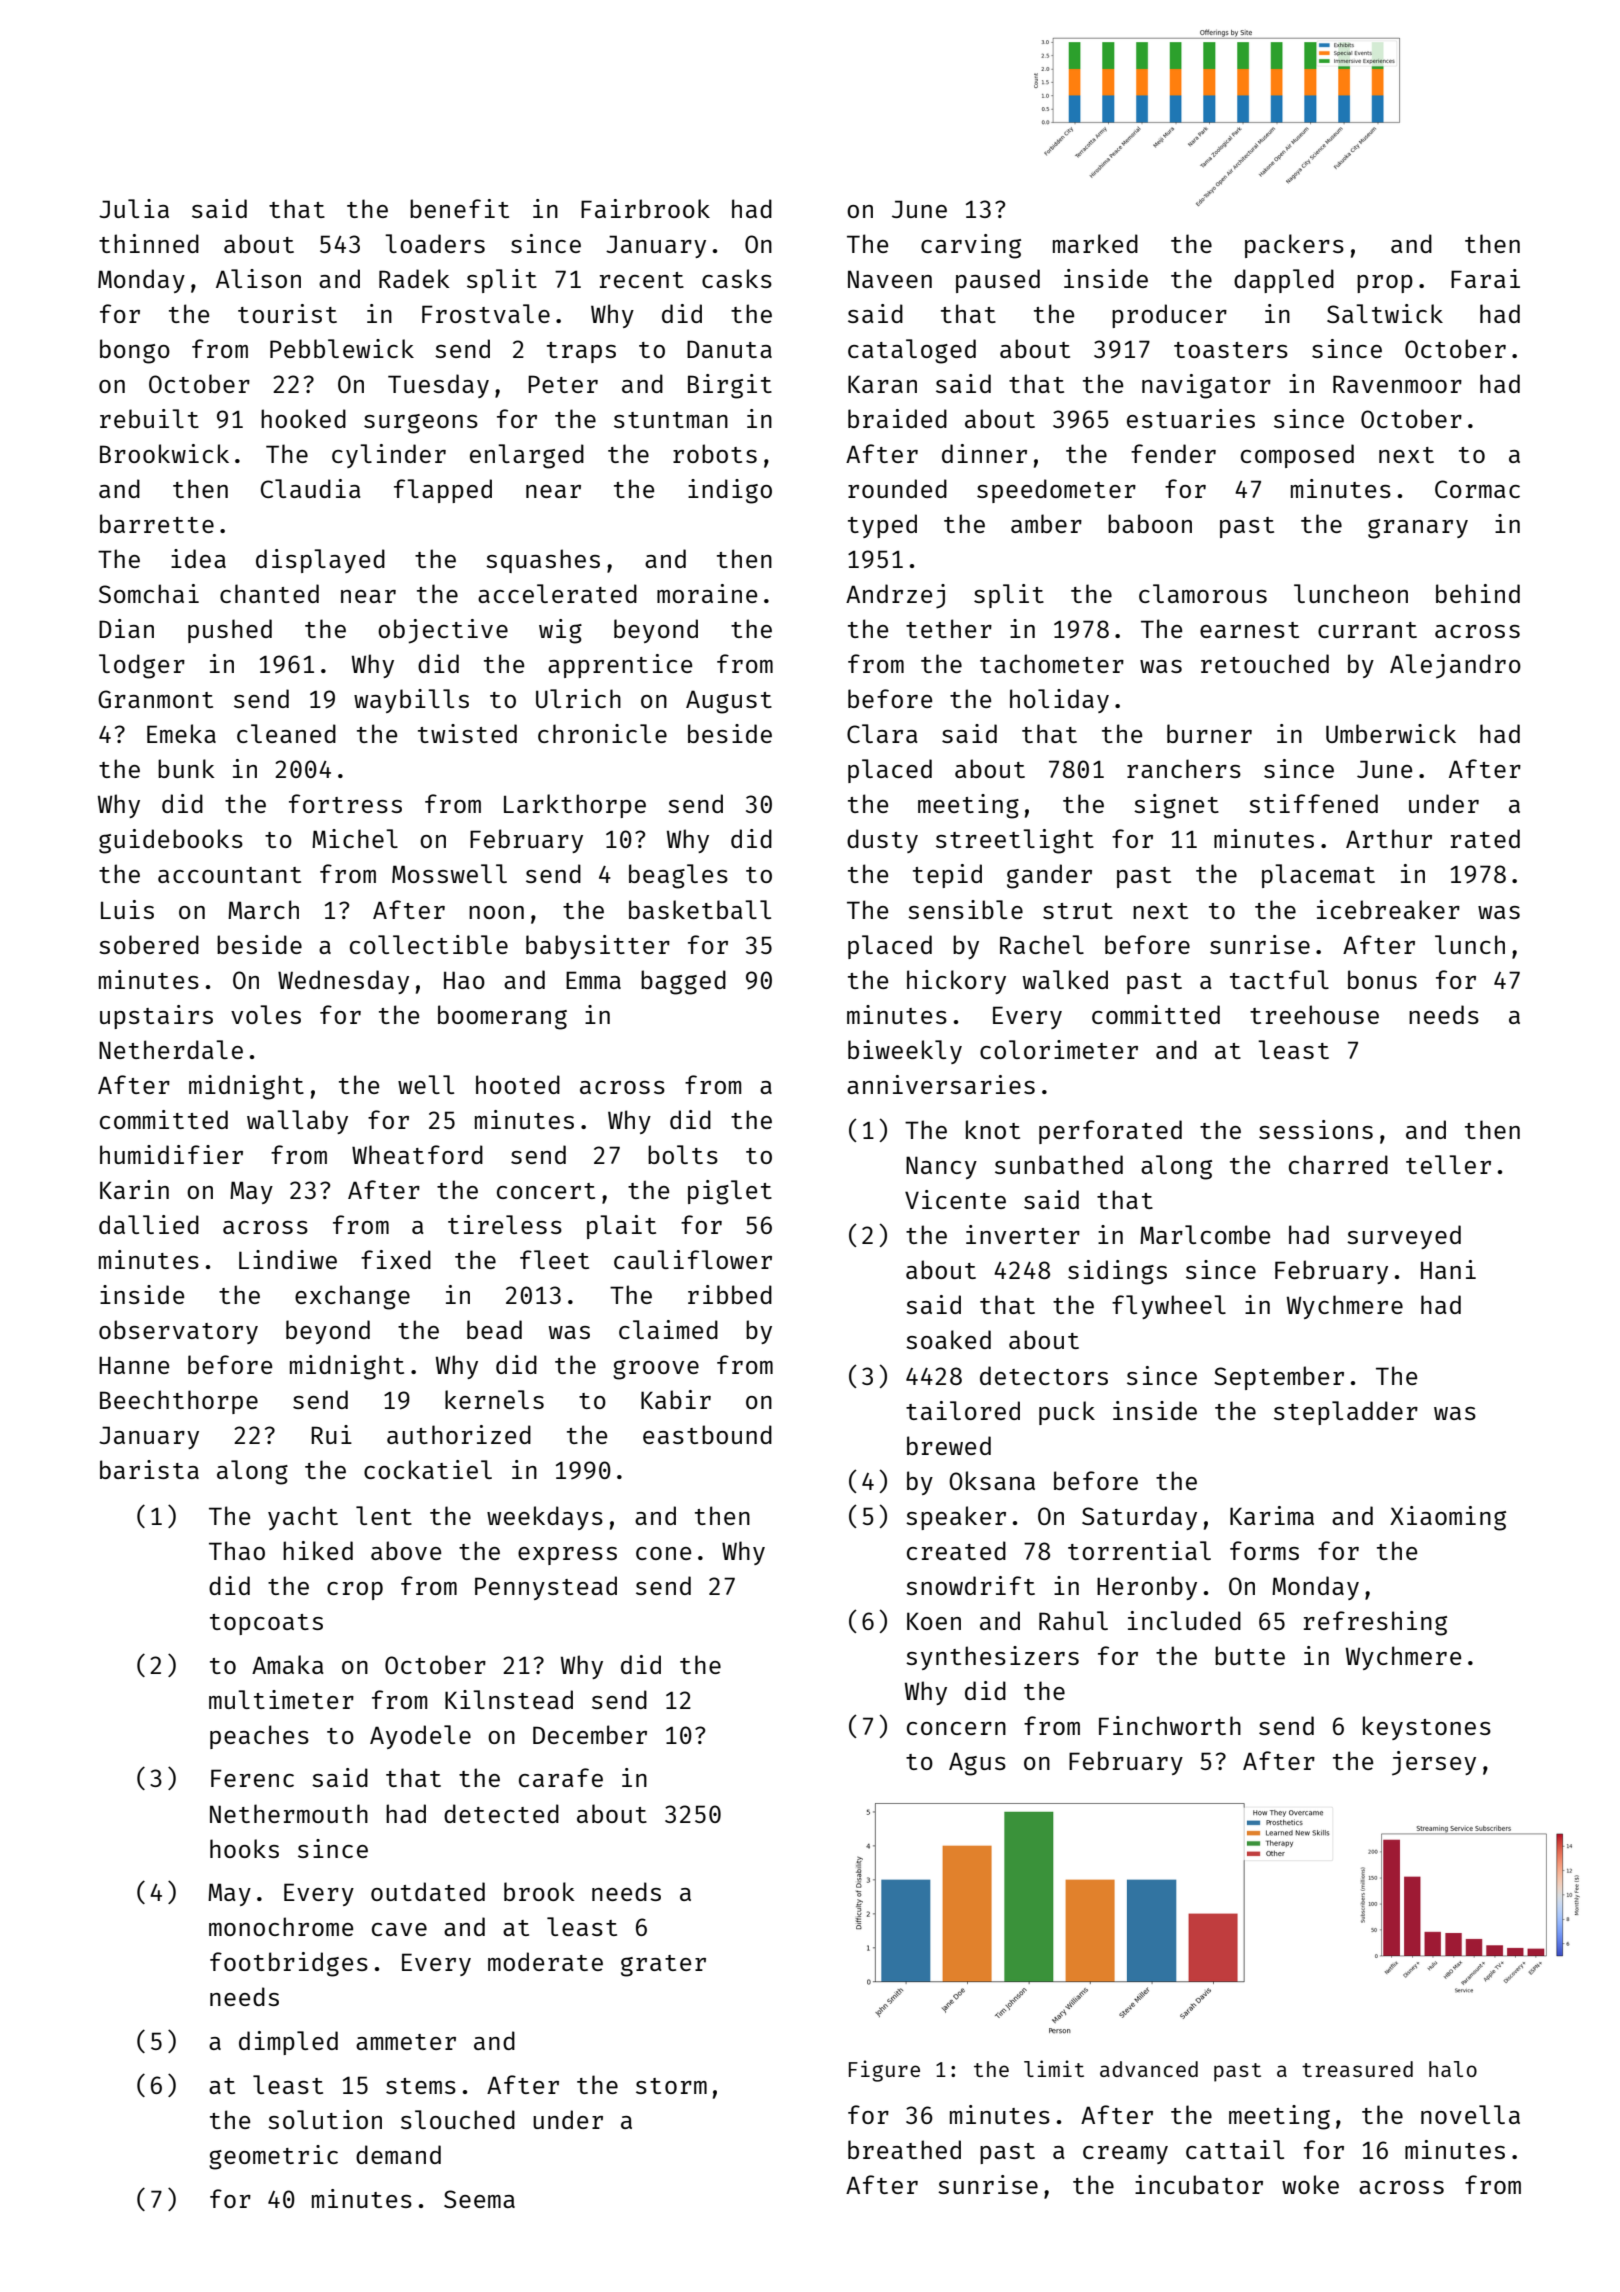 This screenshot has width=1620, height=2292. I want to click on Lindiwe, so click(288, 1259).
